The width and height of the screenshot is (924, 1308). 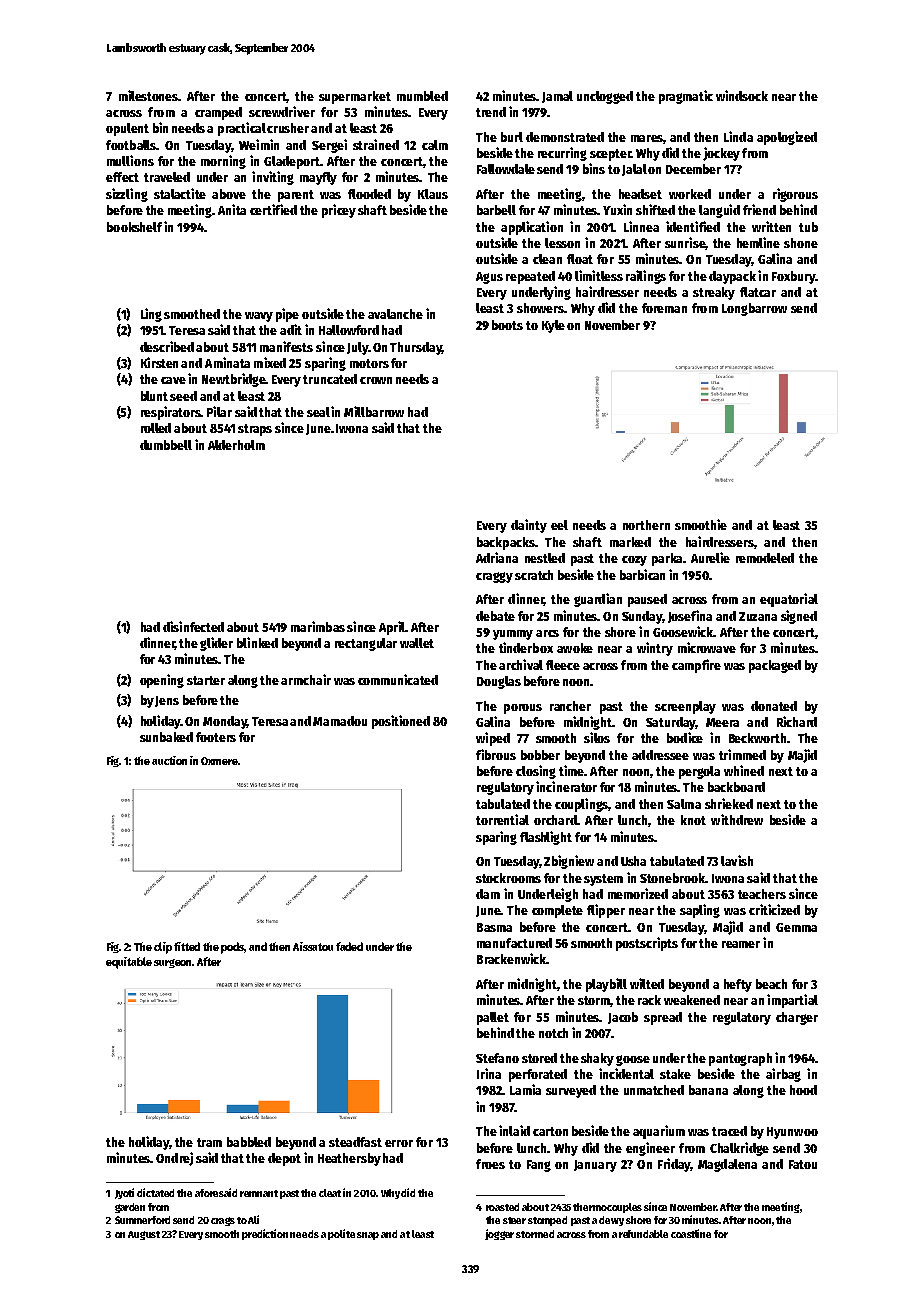 I want to click on Kyle, so click(x=553, y=326).
